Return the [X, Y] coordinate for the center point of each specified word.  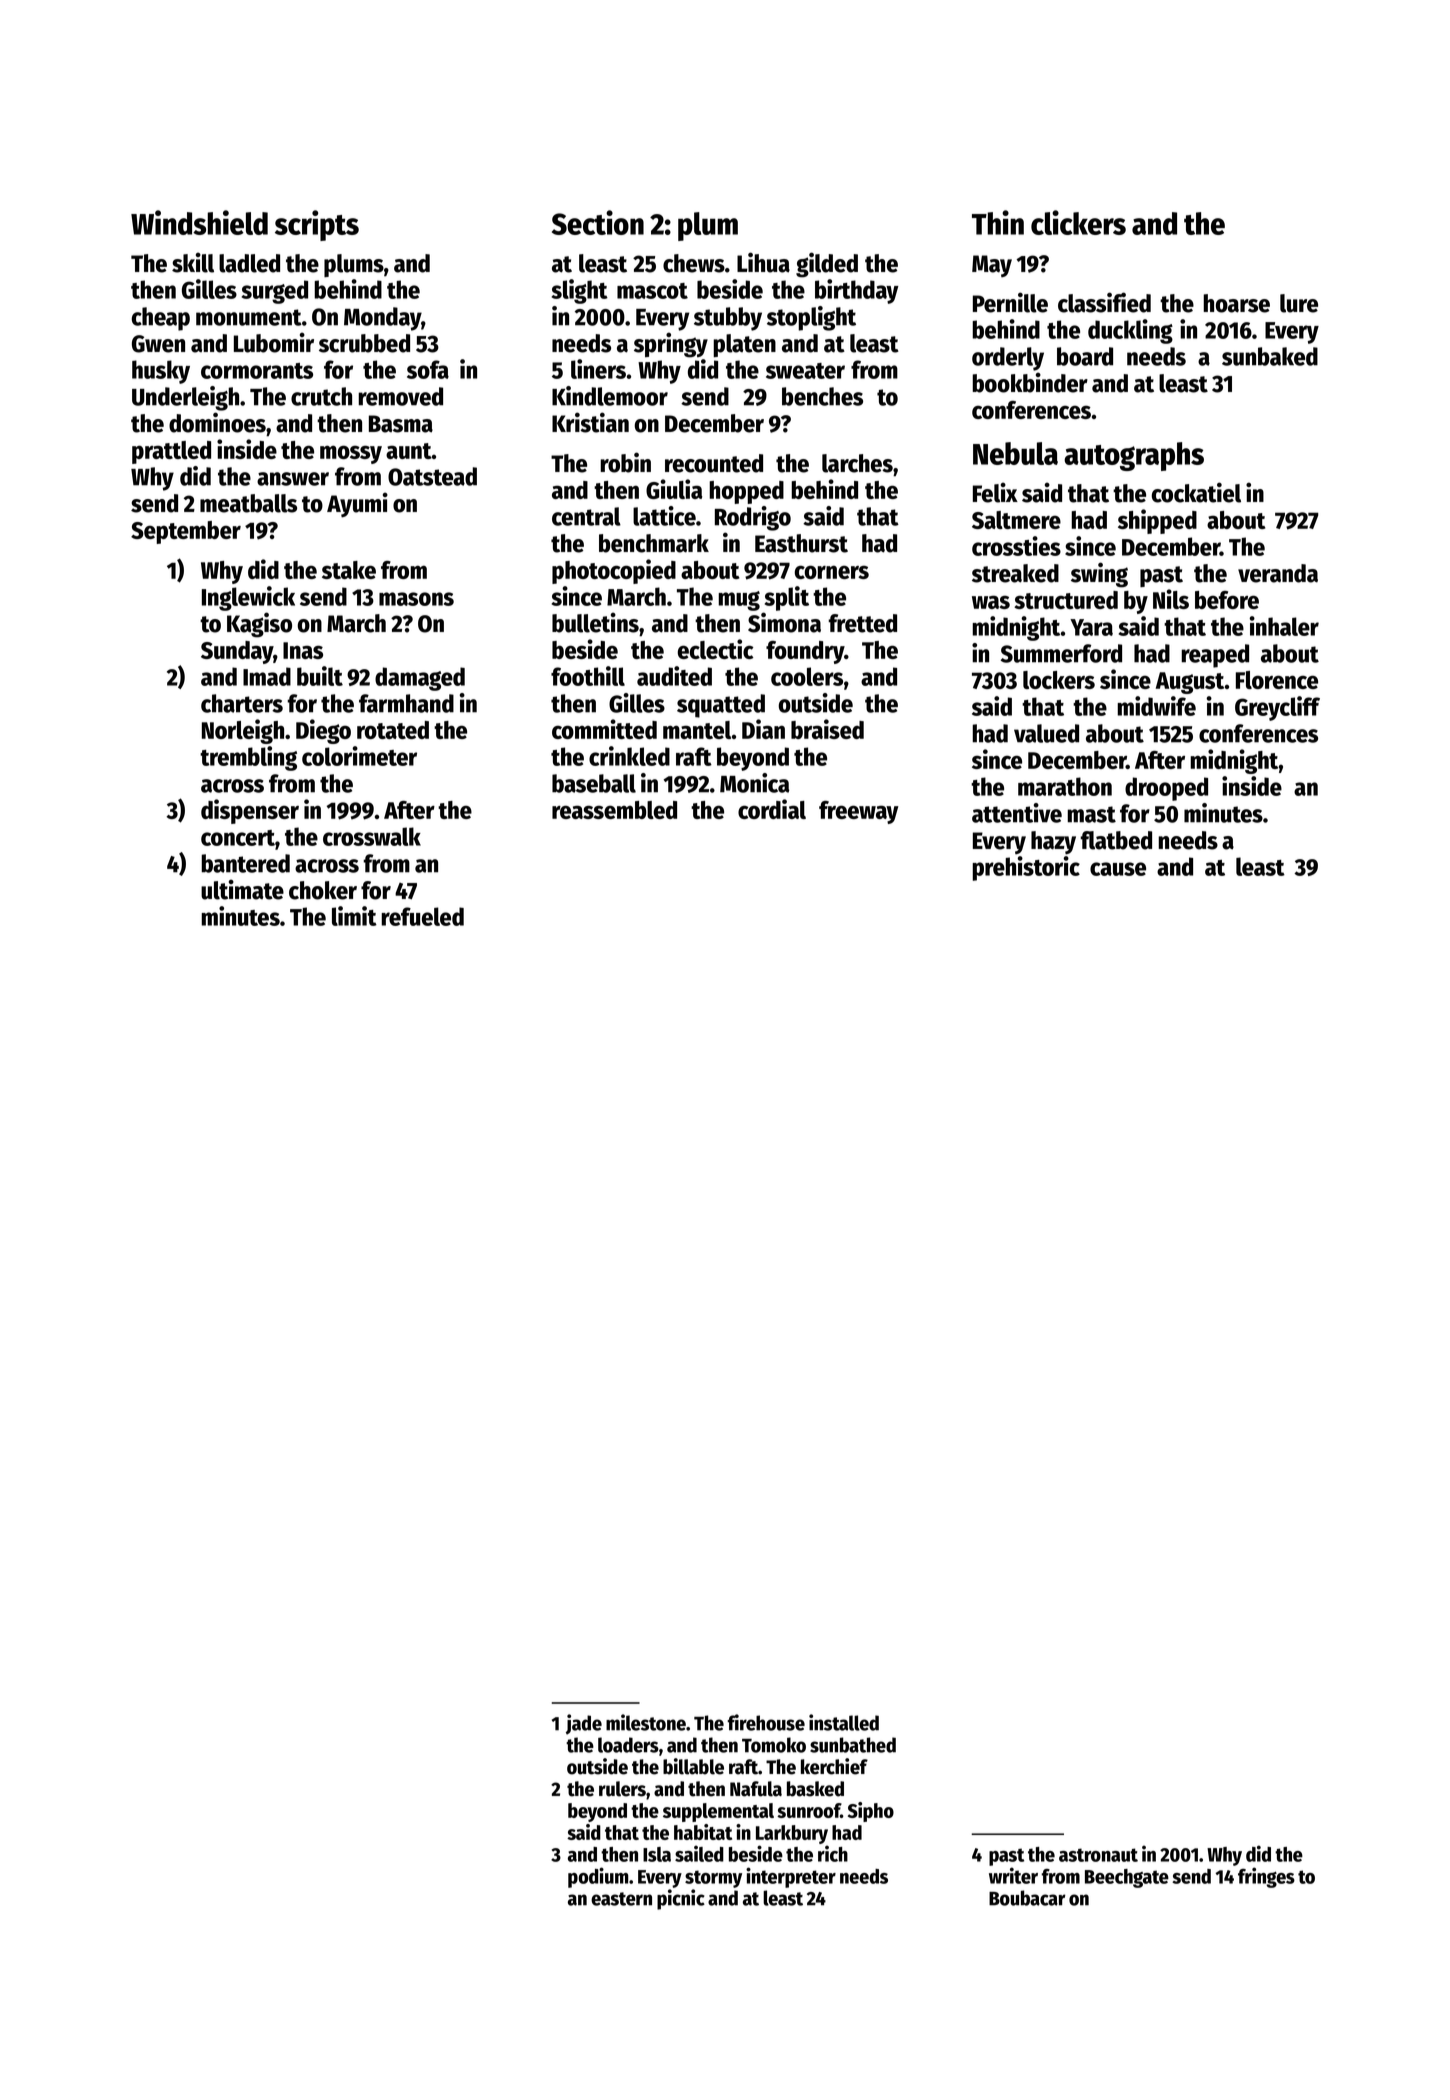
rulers [622, 1789]
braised [827, 729]
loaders [628, 1745]
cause [1118, 869]
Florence [1277, 680]
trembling [248, 758]
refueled [422, 916]
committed [604, 729]
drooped [1166, 789]
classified [1104, 302]
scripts [317, 225]
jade [584, 1724]
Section [598, 222]
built [320, 676]
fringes [1266, 1877]
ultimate [242, 889]
